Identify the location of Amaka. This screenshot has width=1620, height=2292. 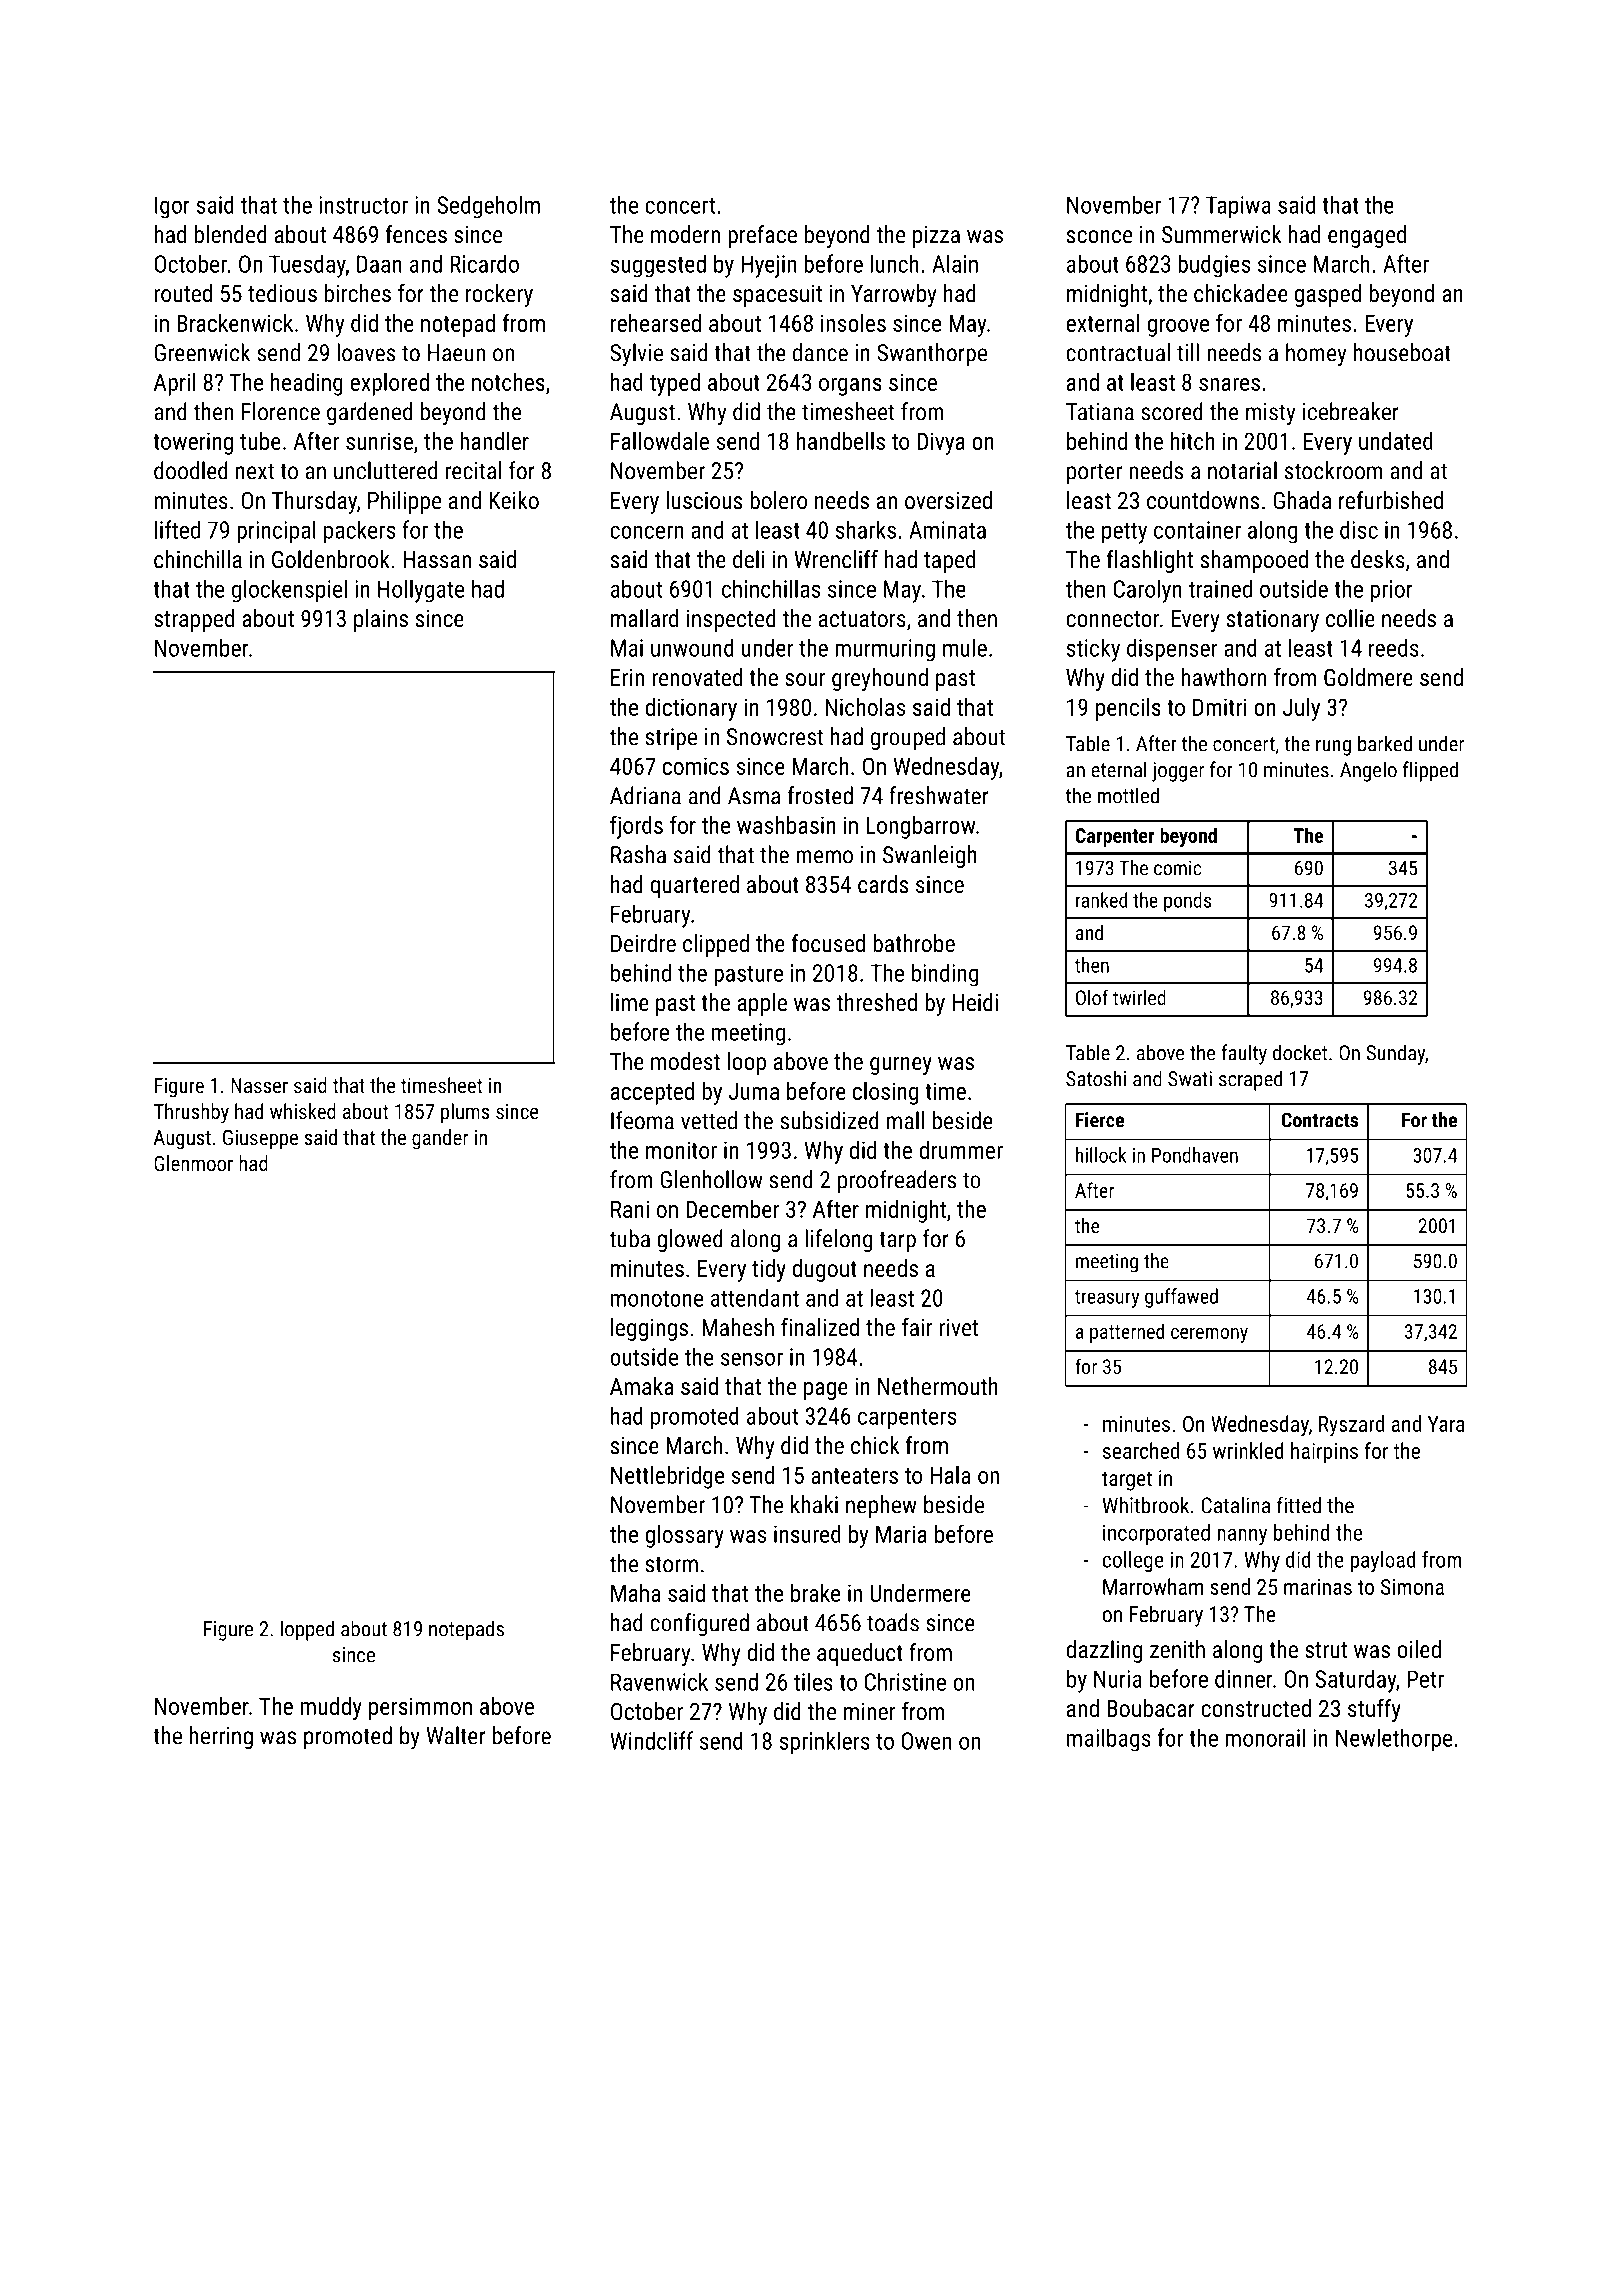
(642, 1386).
